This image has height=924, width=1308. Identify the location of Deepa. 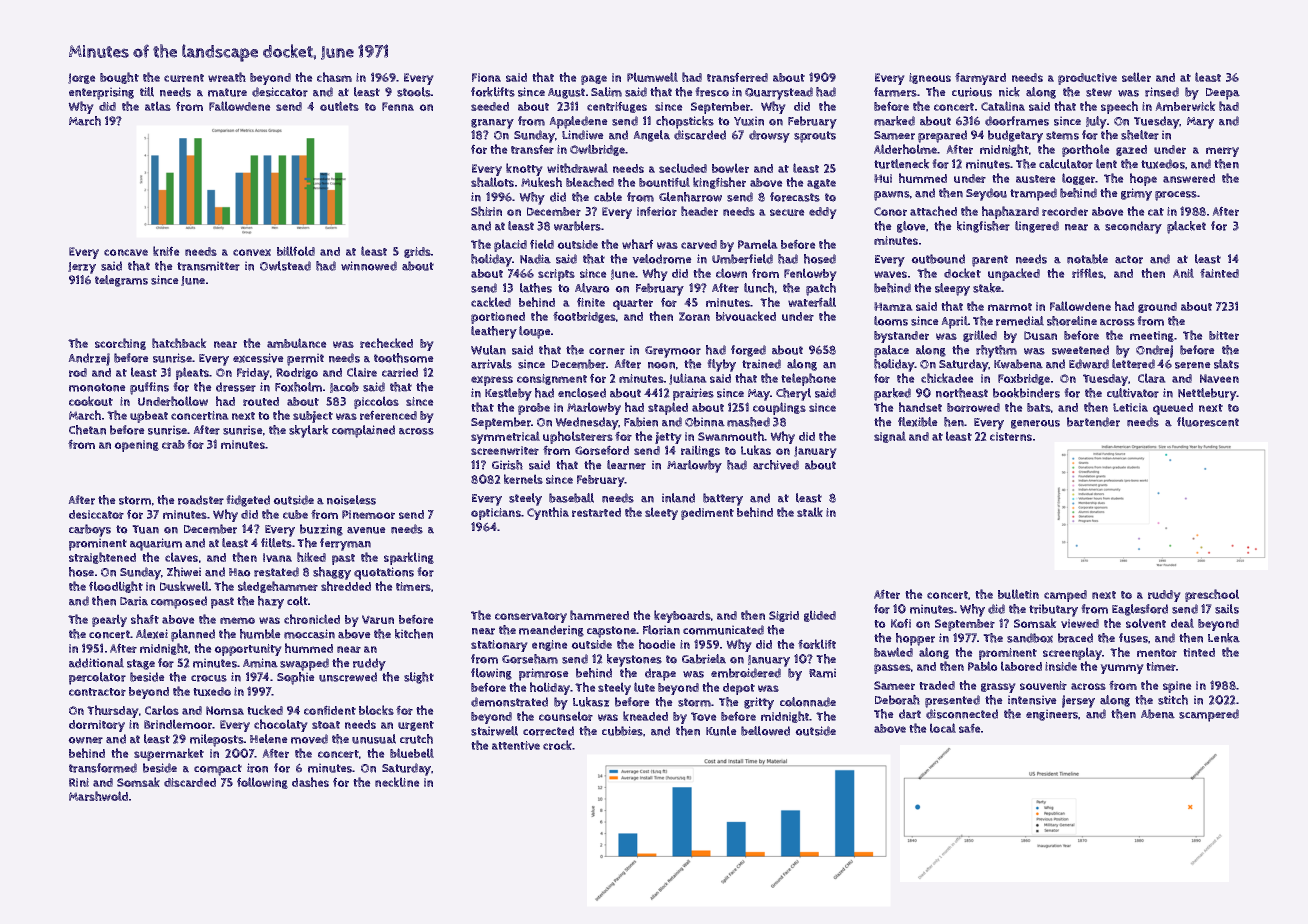
(1223, 94).
